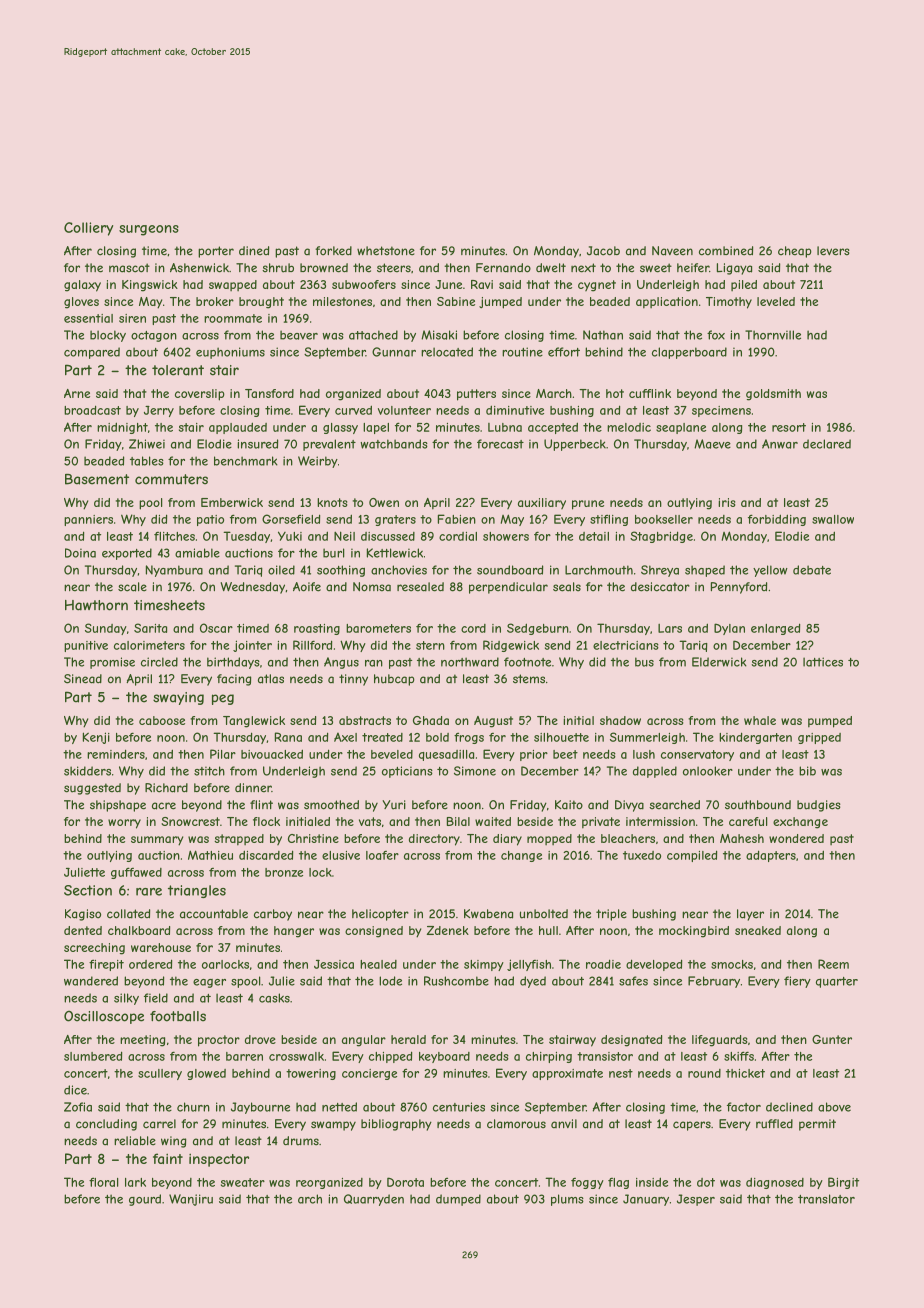 This page has height=1308, width=924. What do you see at coordinates (149, 645) in the page?
I see `calorimeters` at bounding box center [149, 645].
